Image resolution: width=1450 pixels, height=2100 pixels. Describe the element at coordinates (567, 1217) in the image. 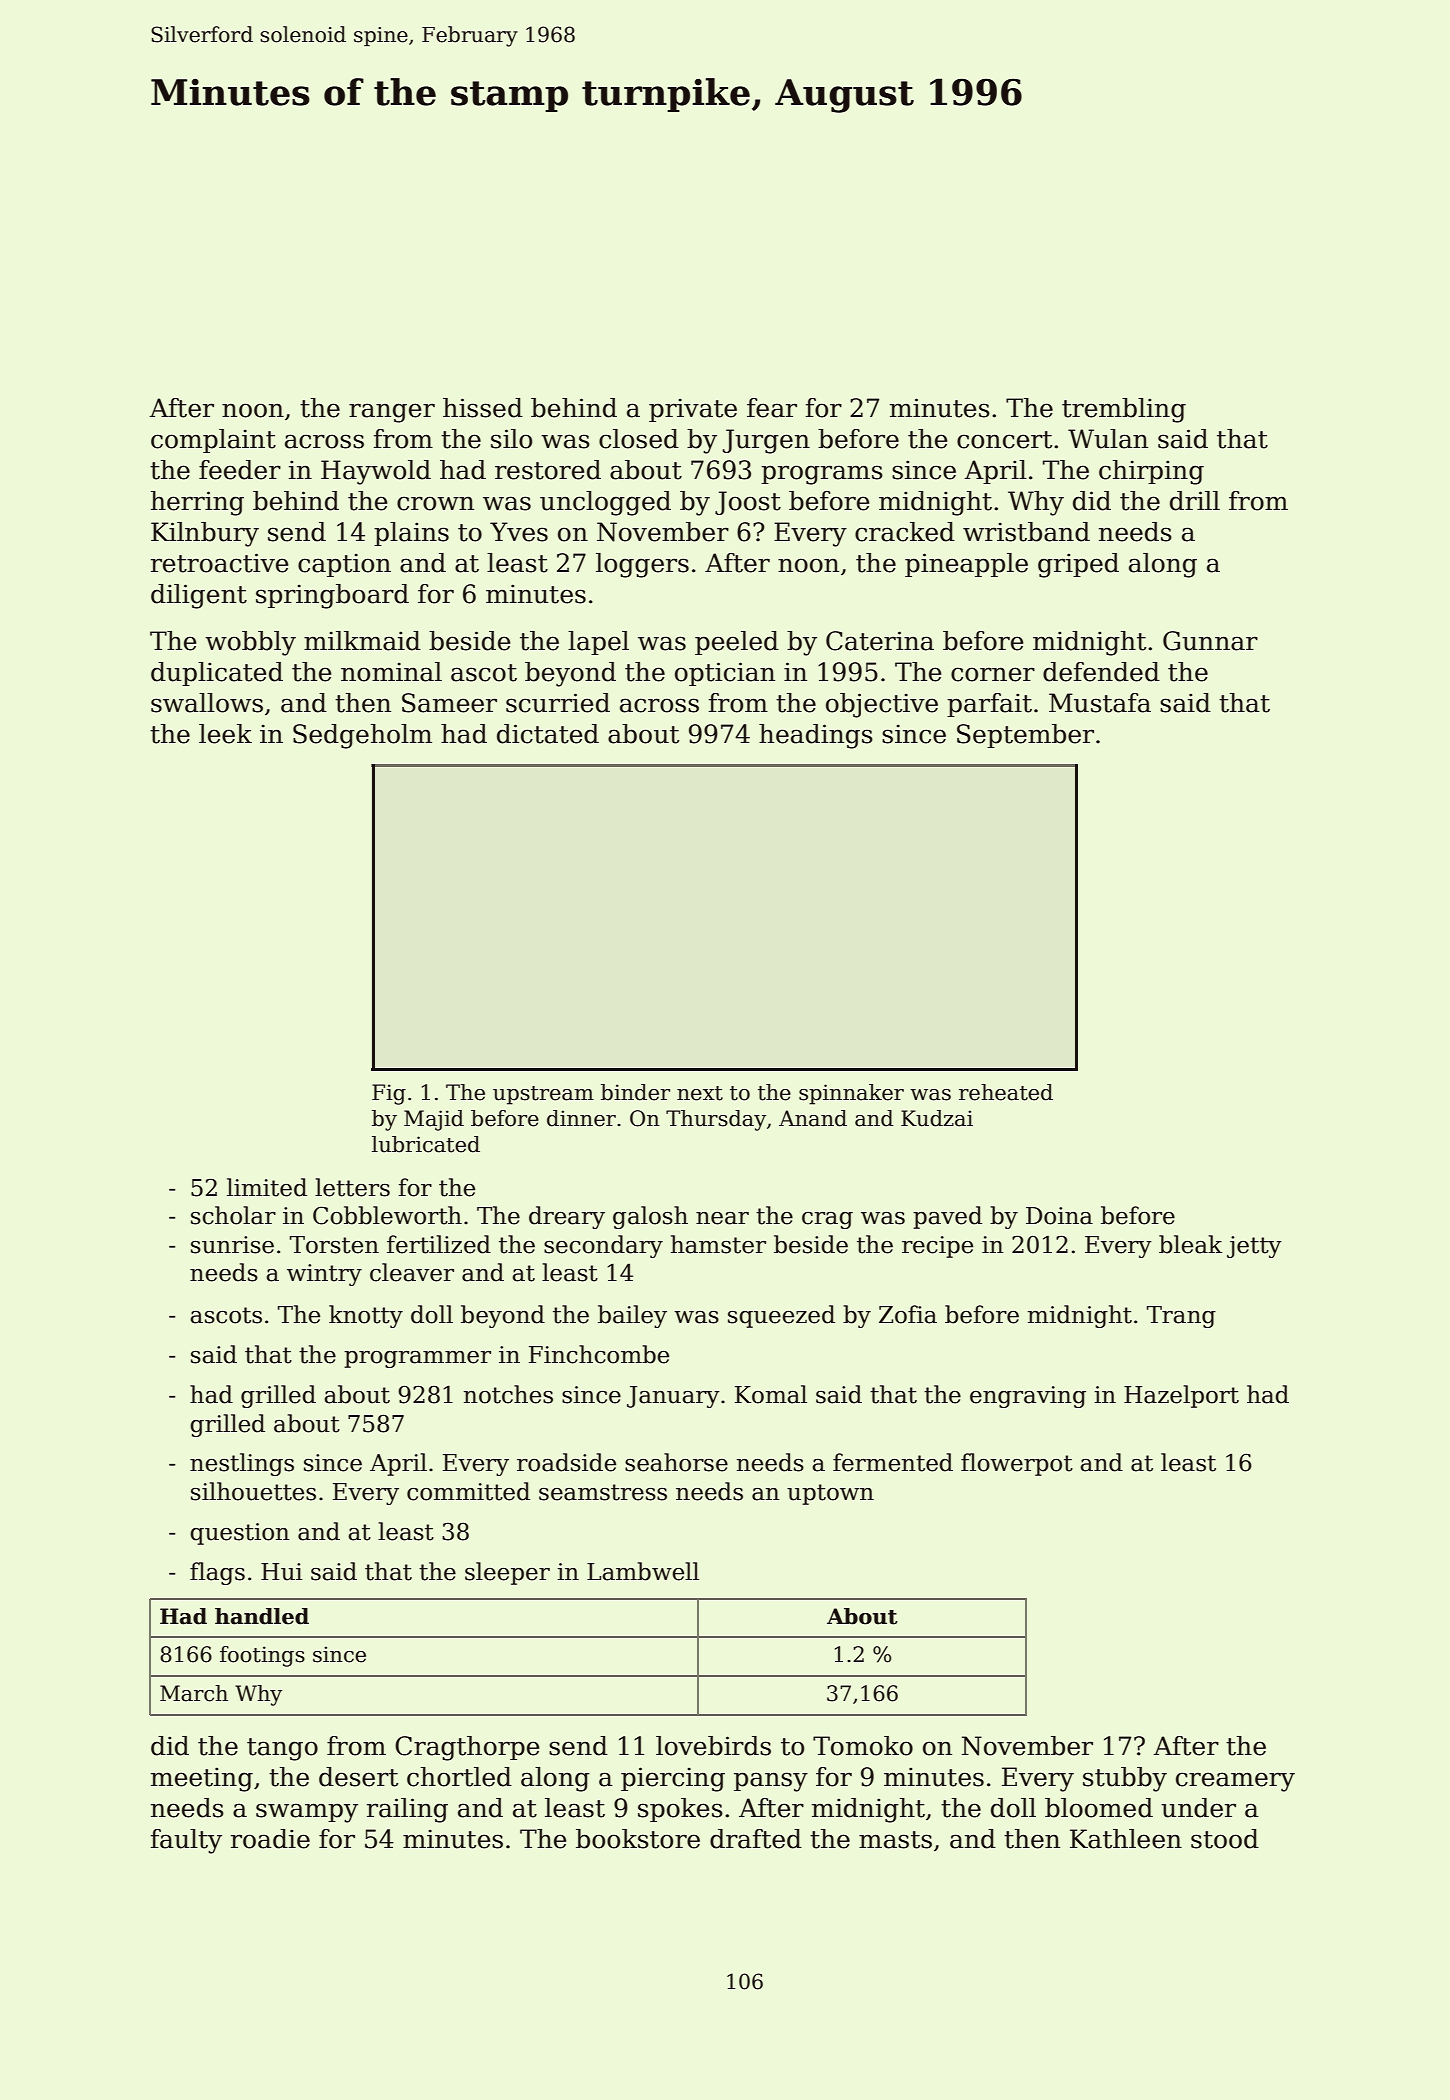

I see `dreary` at that location.
